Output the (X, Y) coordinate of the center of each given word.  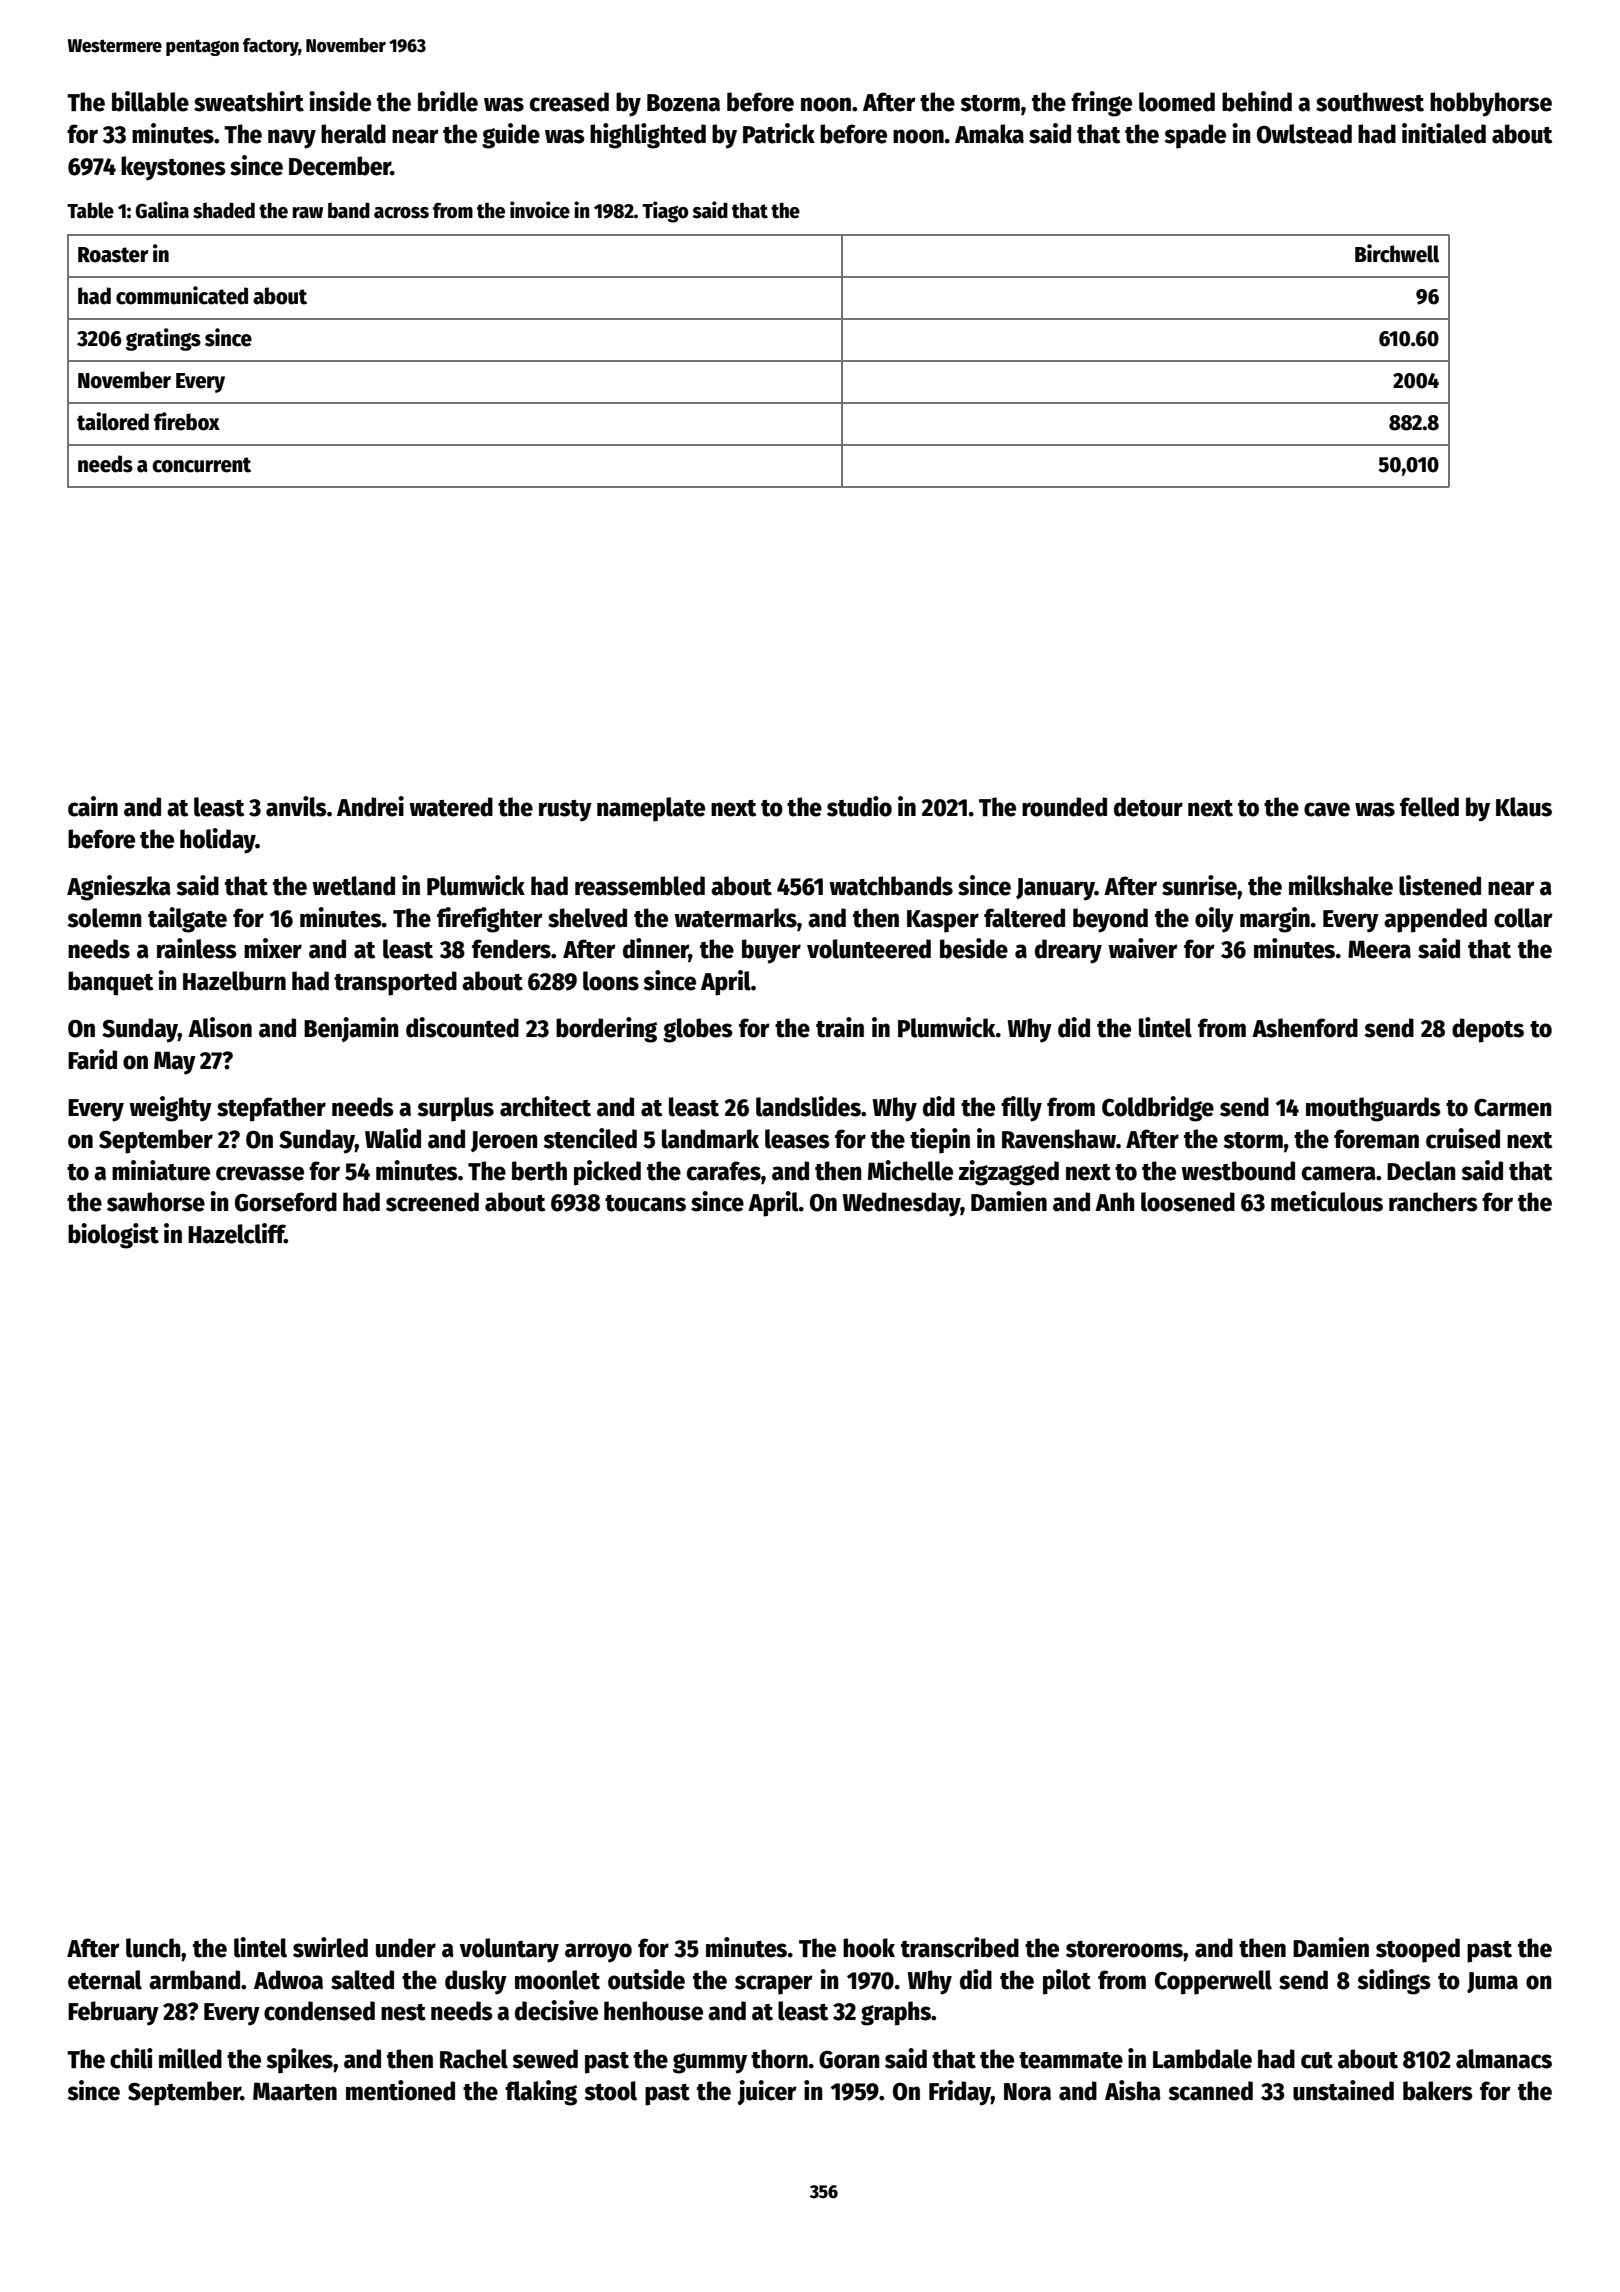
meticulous (1327, 1201)
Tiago (665, 212)
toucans (645, 1203)
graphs (896, 2013)
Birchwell (1397, 253)
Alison (220, 1027)
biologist (113, 1236)
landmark (710, 1139)
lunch (153, 1948)
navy (292, 139)
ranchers (1433, 1202)
